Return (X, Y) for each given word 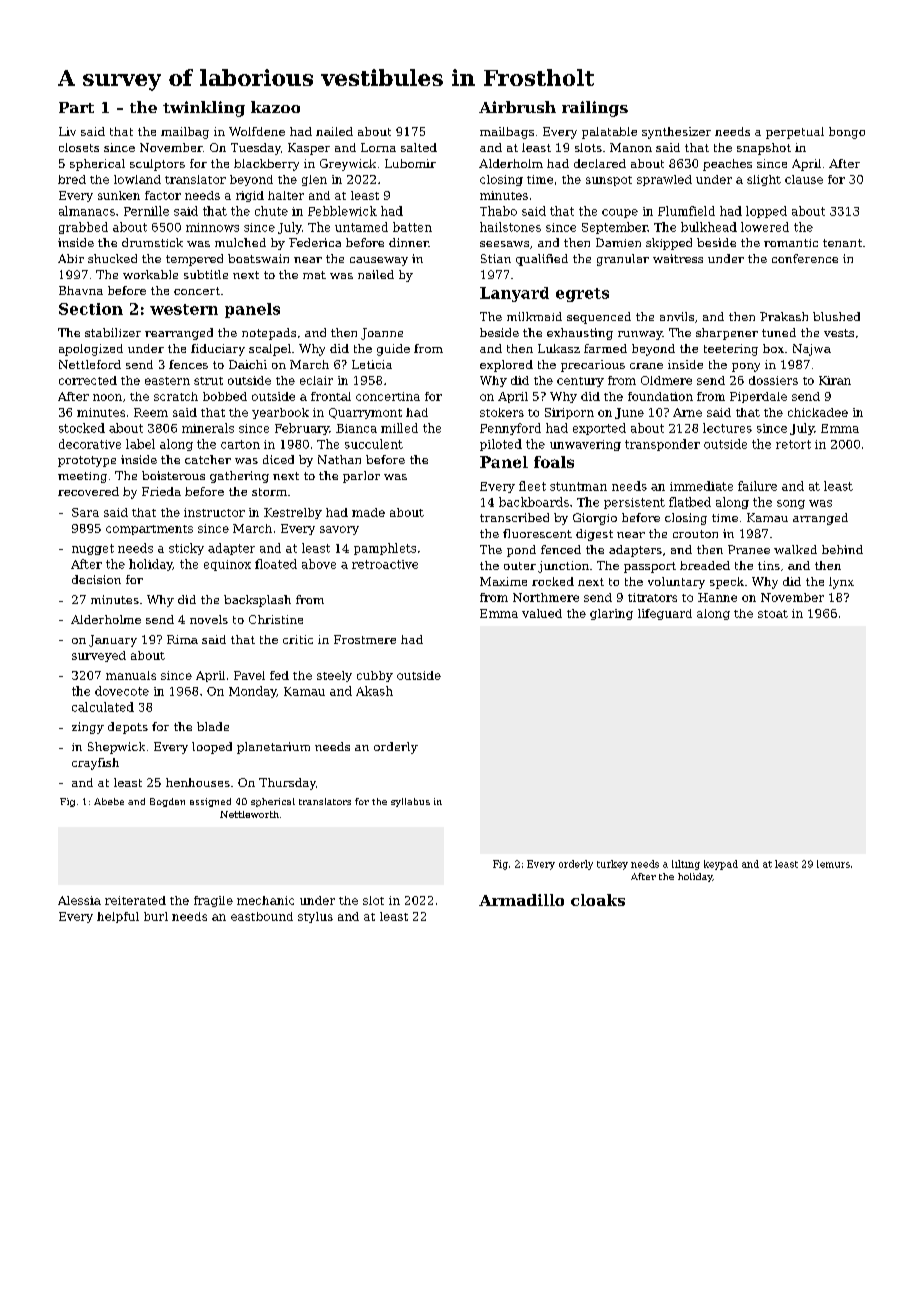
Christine (276, 619)
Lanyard (514, 294)
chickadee (818, 412)
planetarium (273, 748)
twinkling (204, 109)
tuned (779, 332)
